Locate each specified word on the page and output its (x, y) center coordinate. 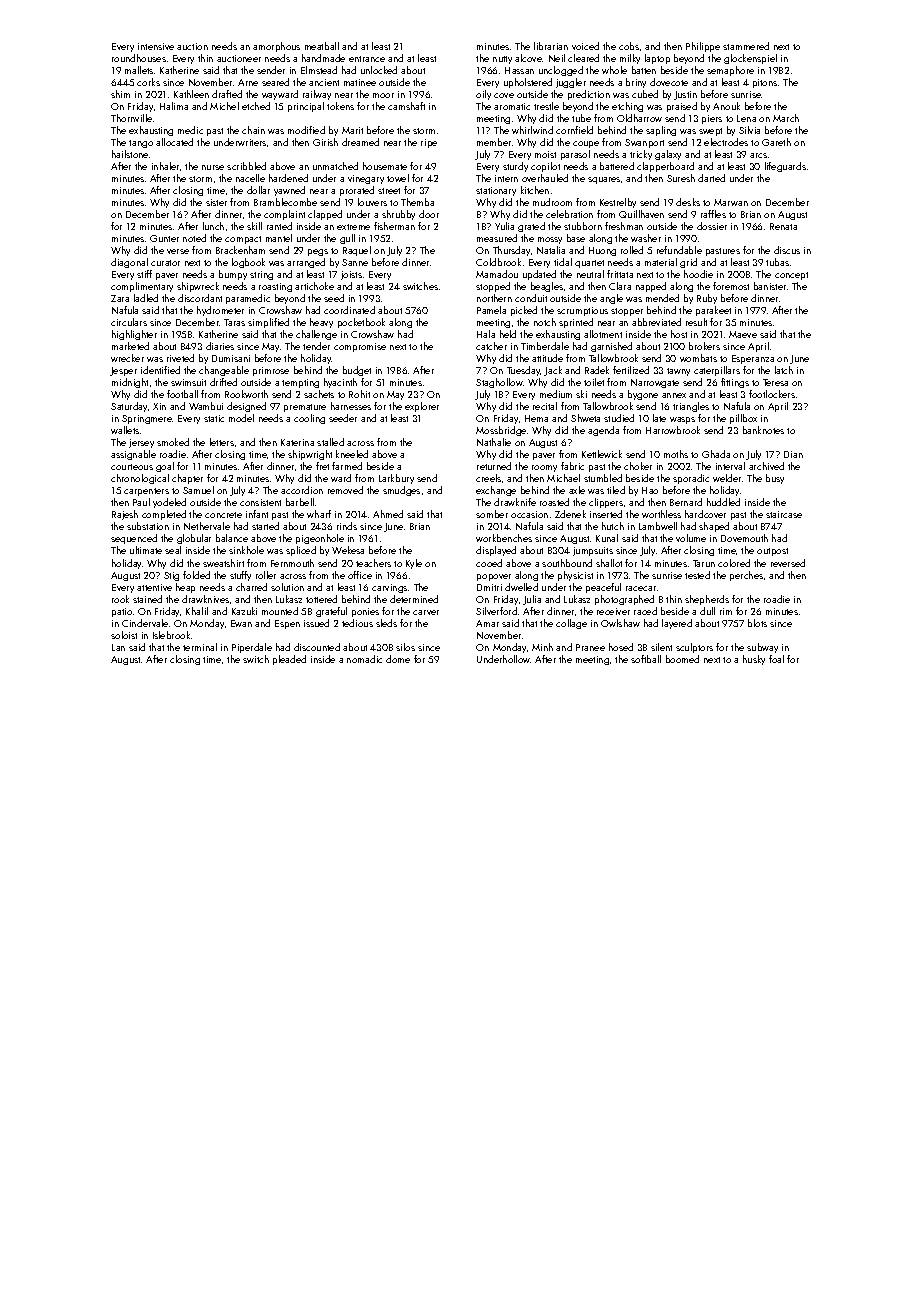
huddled (723, 502)
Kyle (414, 564)
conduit (531, 298)
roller (266, 575)
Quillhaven (641, 214)
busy (775, 479)
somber (492, 514)
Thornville (131, 118)
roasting (275, 287)
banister (770, 286)
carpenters (146, 492)
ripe (429, 143)
